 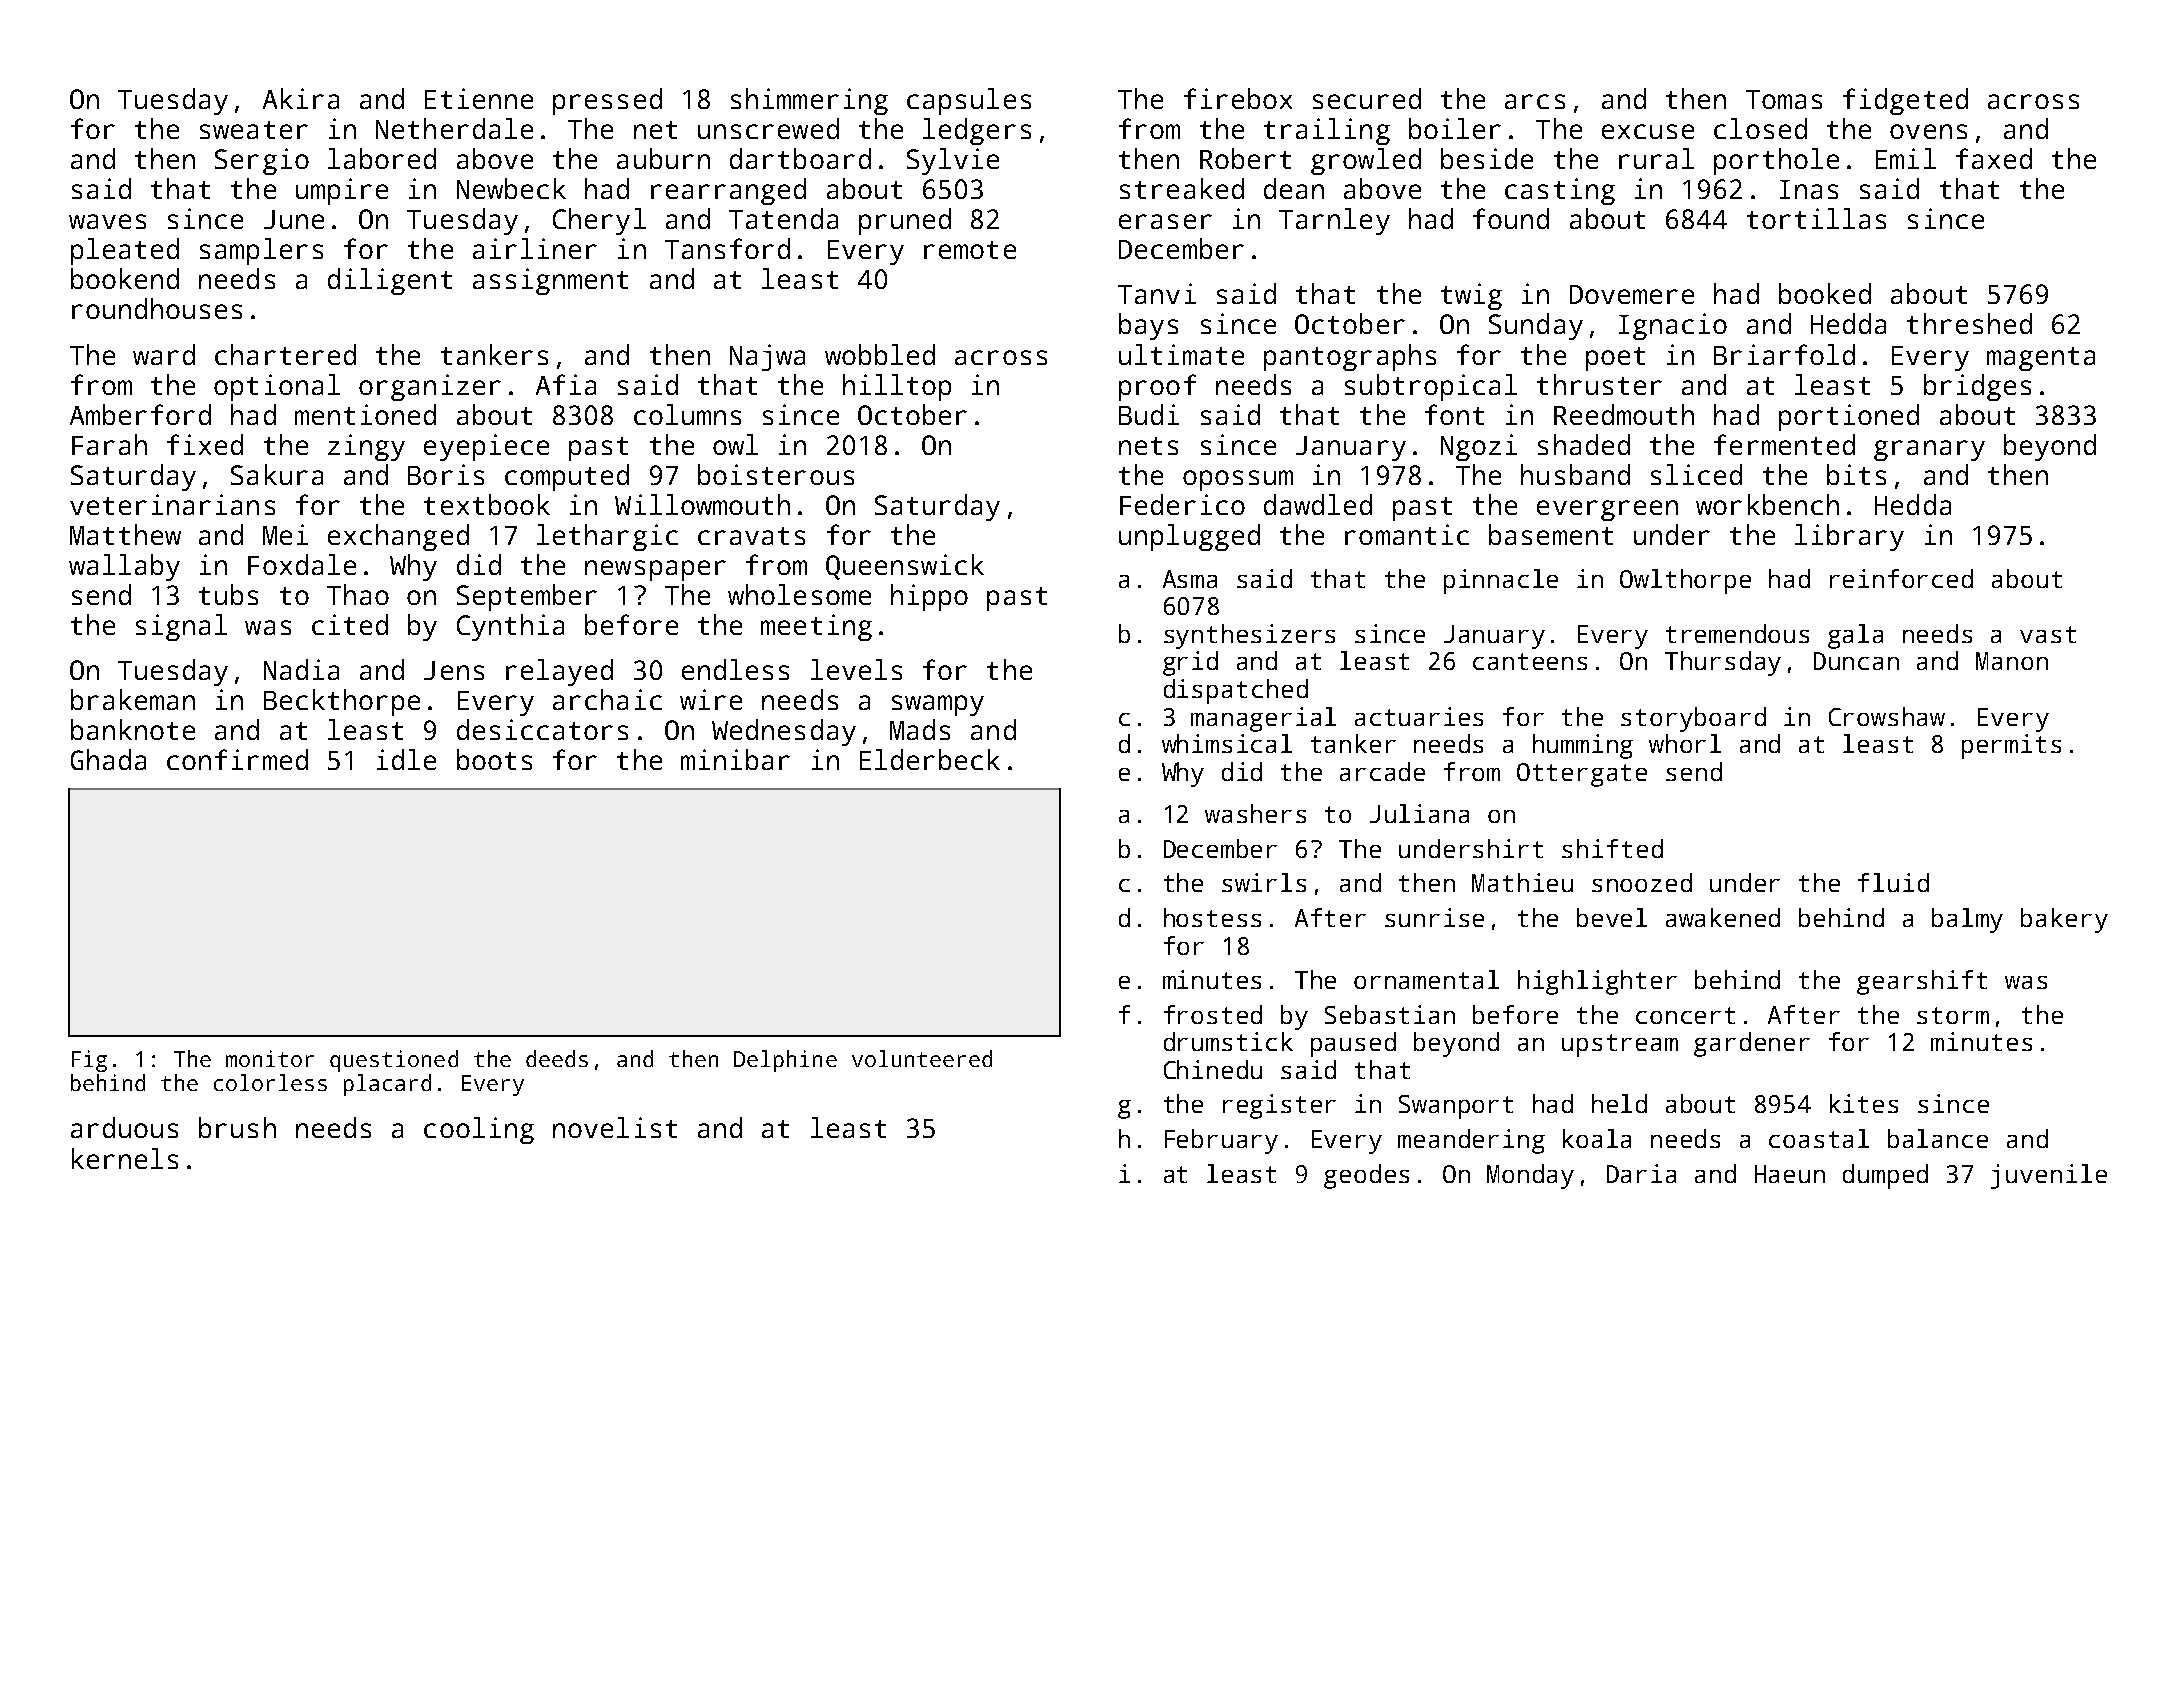 I want to click on fluid, so click(x=1893, y=882).
